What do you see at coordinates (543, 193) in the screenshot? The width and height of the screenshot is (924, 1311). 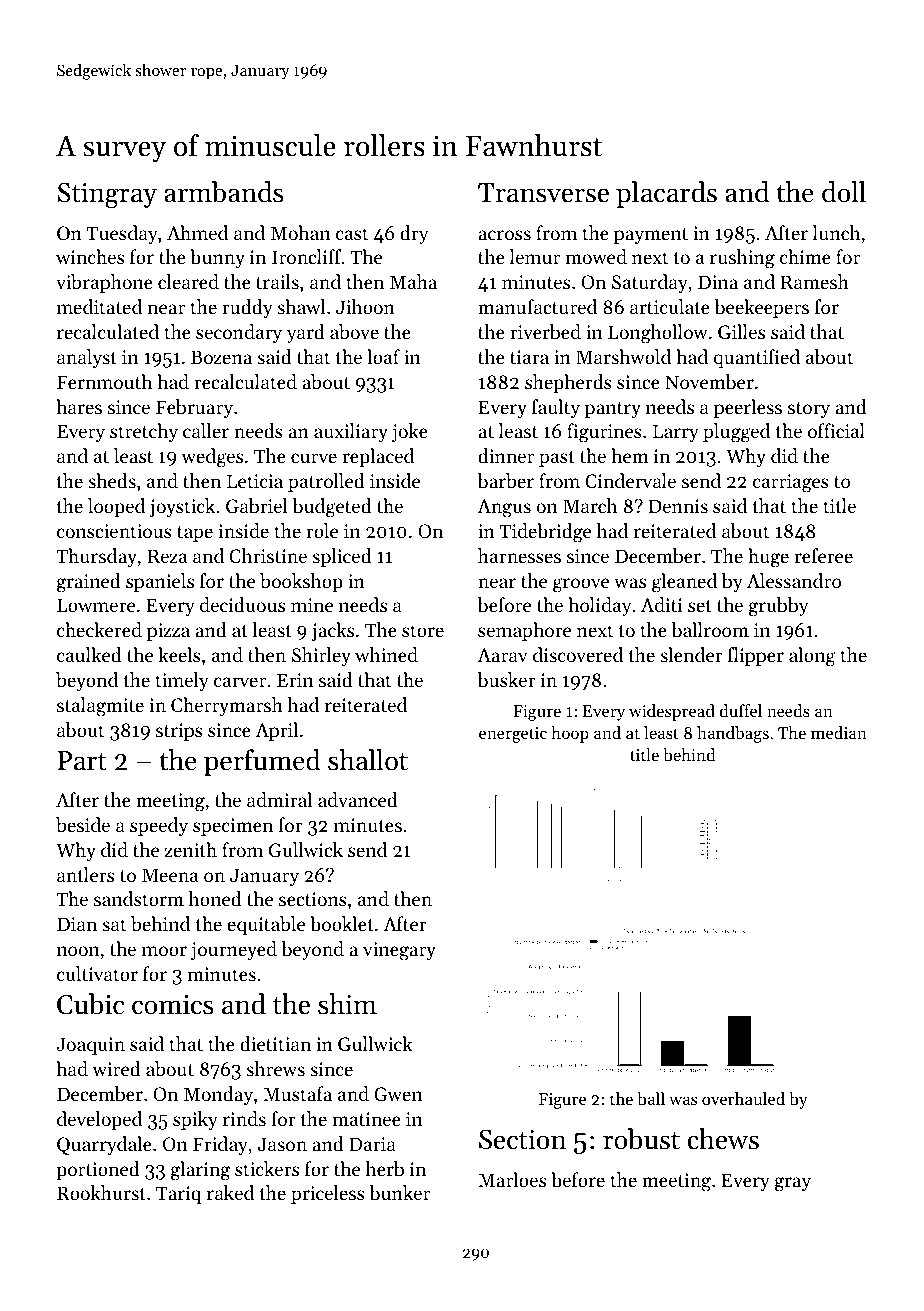 I see `Transverse` at bounding box center [543, 193].
